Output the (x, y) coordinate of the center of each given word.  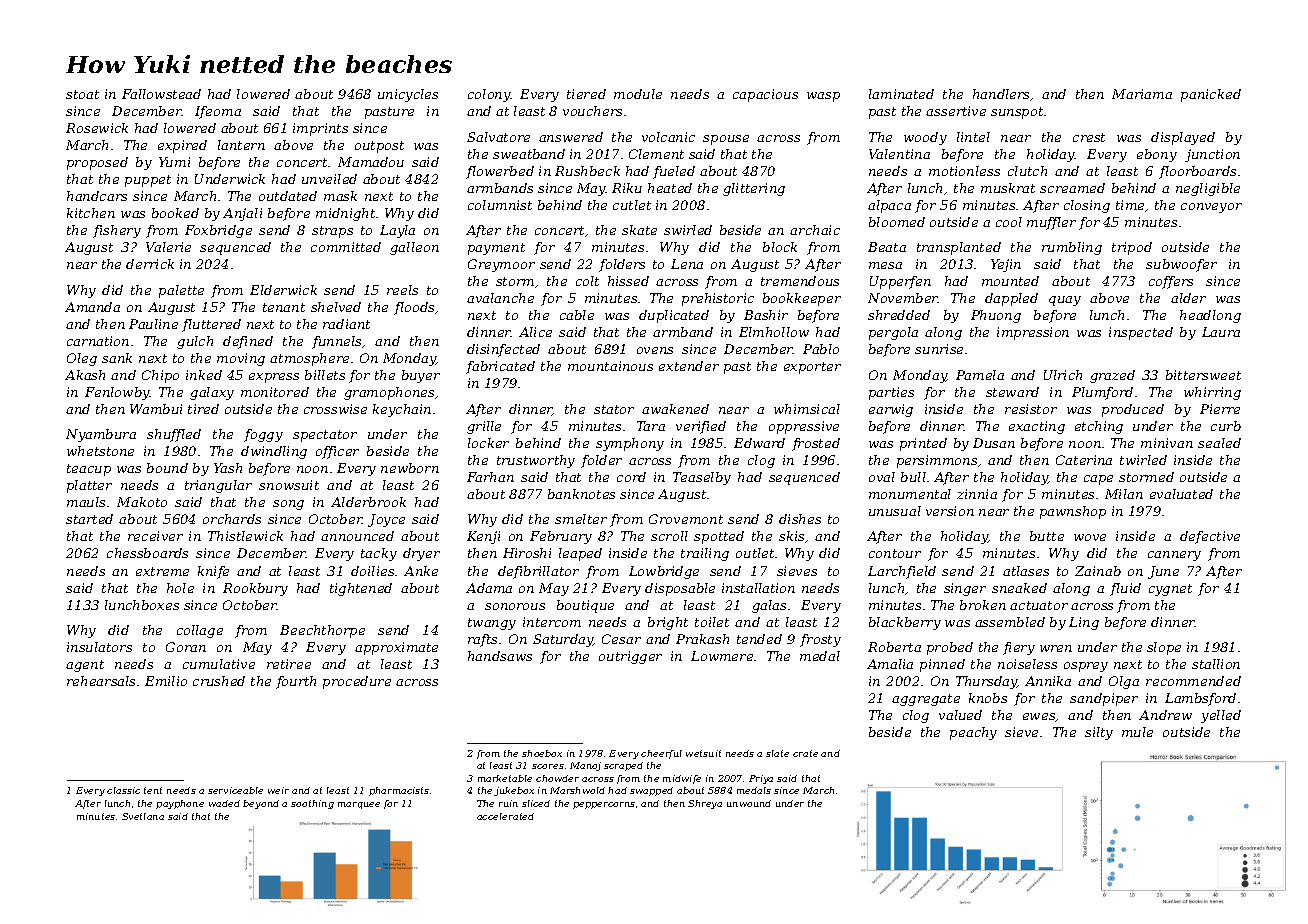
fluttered (211, 325)
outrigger (630, 657)
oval (882, 477)
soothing (312, 804)
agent (85, 666)
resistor (1031, 409)
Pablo (821, 349)
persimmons (937, 461)
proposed (97, 163)
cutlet (632, 205)
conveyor (1211, 208)
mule (1137, 732)
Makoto (142, 502)
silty (1099, 733)
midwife (682, 779)
